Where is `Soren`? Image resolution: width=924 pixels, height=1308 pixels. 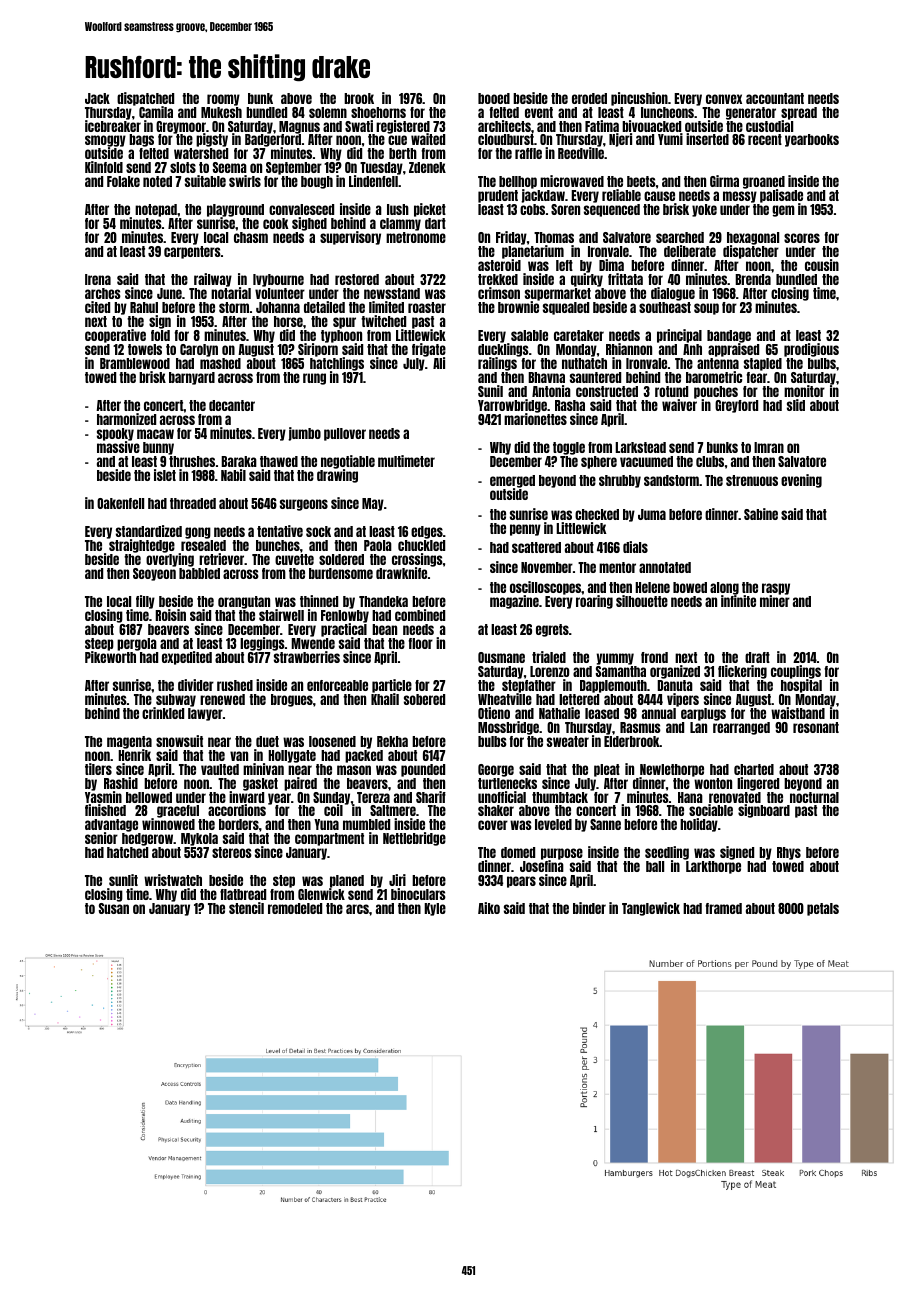
Soren is located at coordinates (565, 209).
